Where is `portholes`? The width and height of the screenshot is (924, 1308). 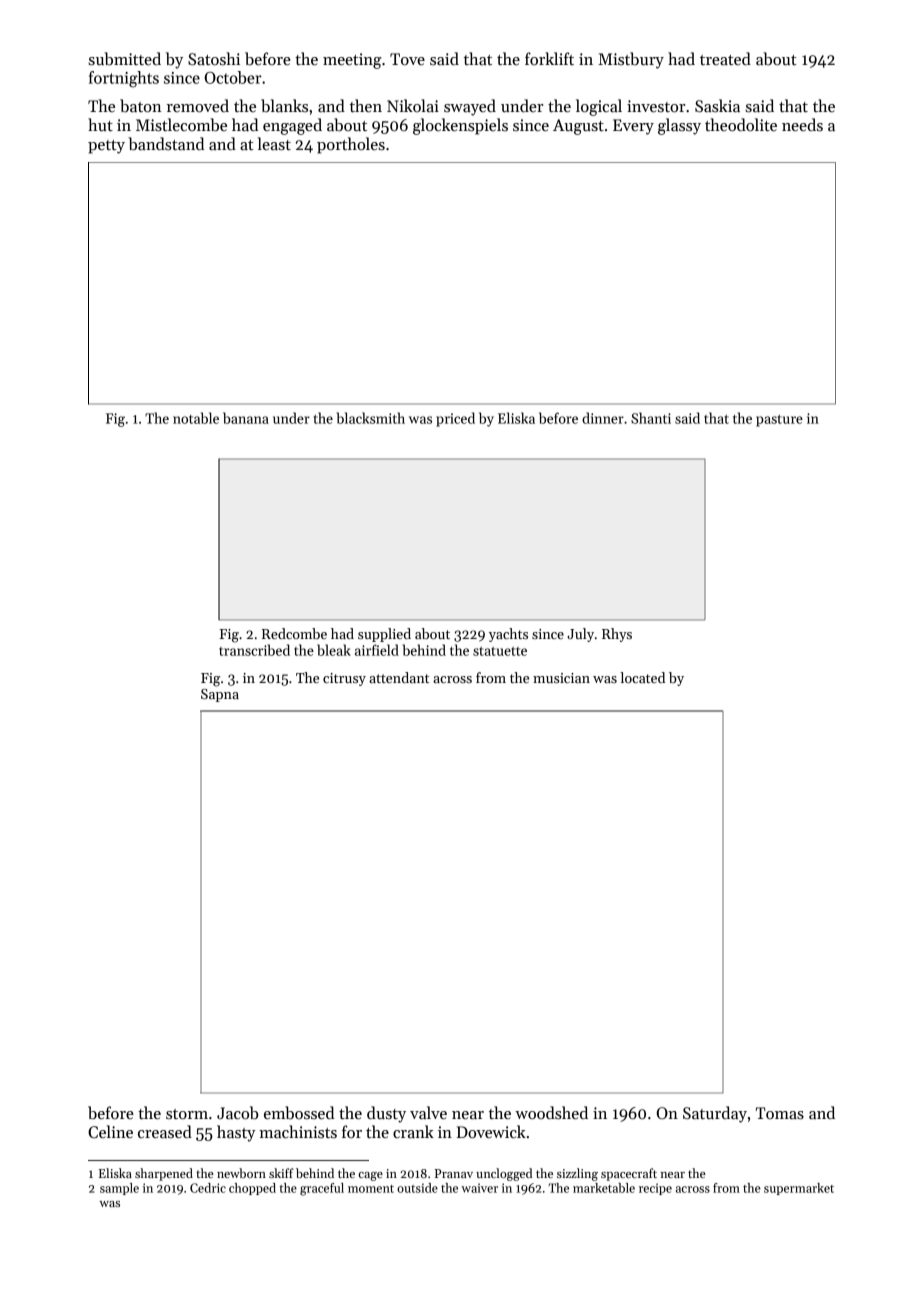
portholes is located at coordinates (351, 145).
